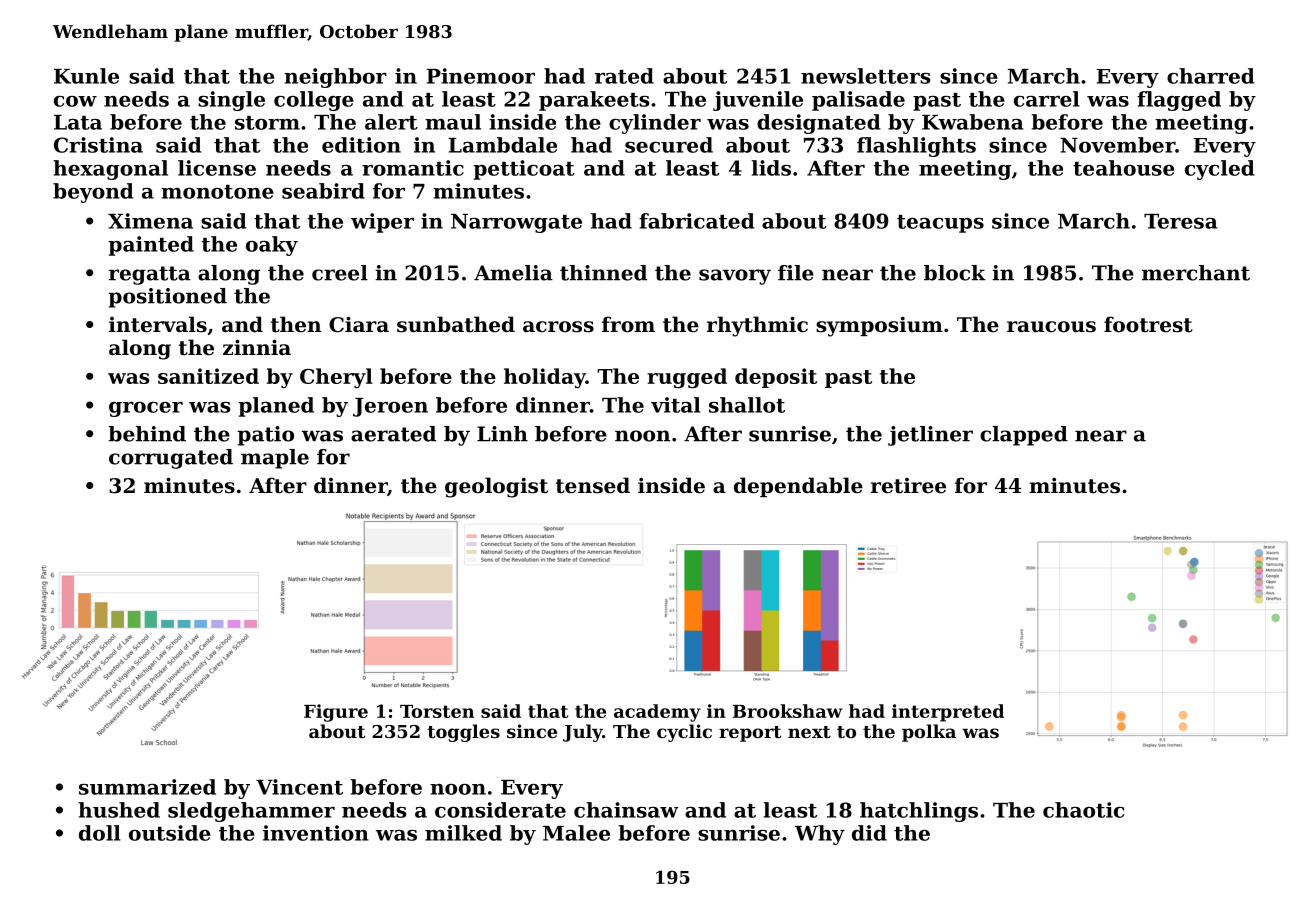  Describe the element at coordinates (1181, 221) in the screenshot. I see `Teresa` at that location.
